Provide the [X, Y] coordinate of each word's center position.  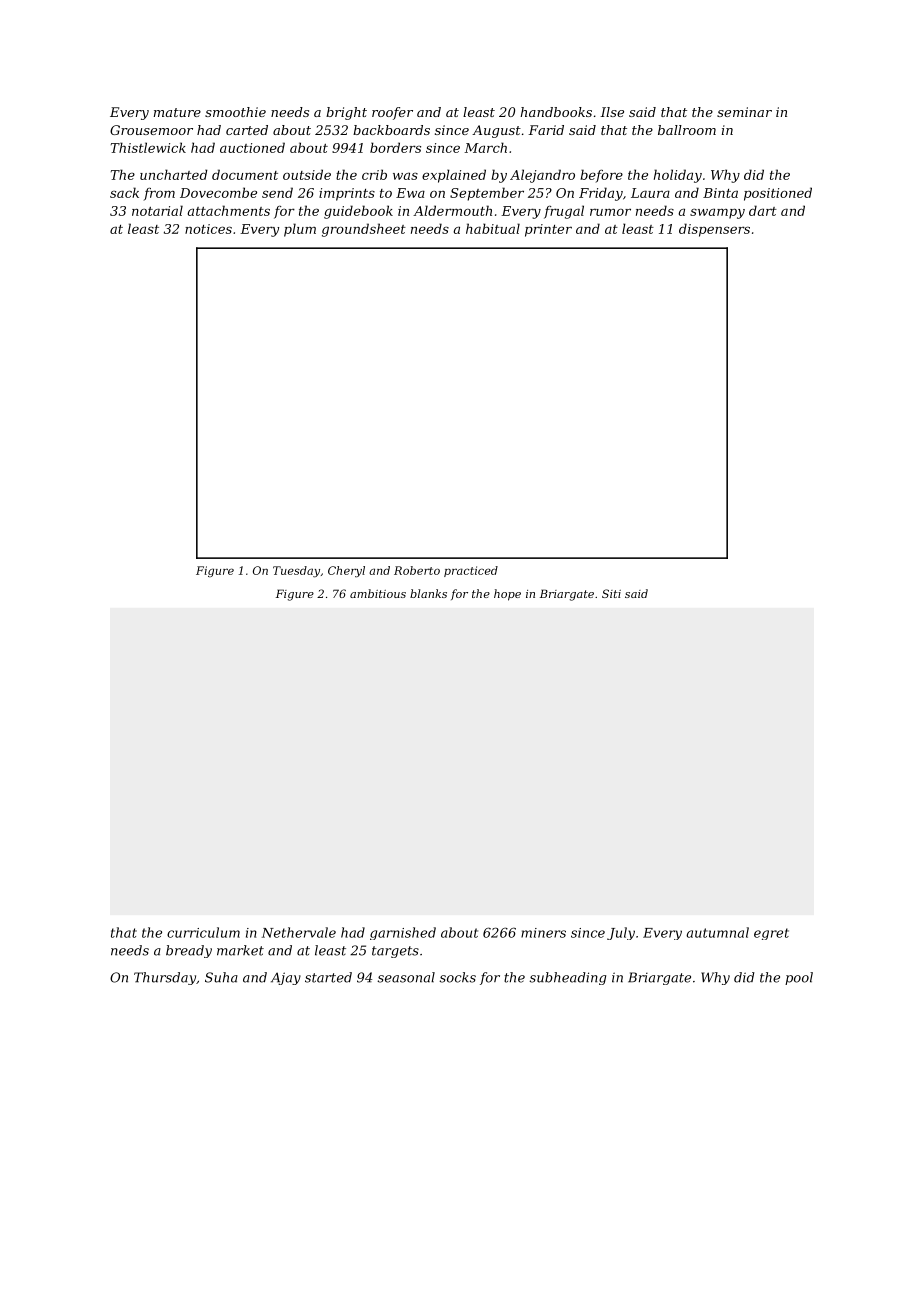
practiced [471, 571]
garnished [403, 933]
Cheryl [346, 572]
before [601, 176]
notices [208, 229]
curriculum [203, 932]
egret [771, 934]
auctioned [252, 147]
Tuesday [296, 572]
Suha [221, 977]
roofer [392, 113]
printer [548, 230]
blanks [428, 593]
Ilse [612, 112]
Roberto [417, 570]
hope [507, 595]
